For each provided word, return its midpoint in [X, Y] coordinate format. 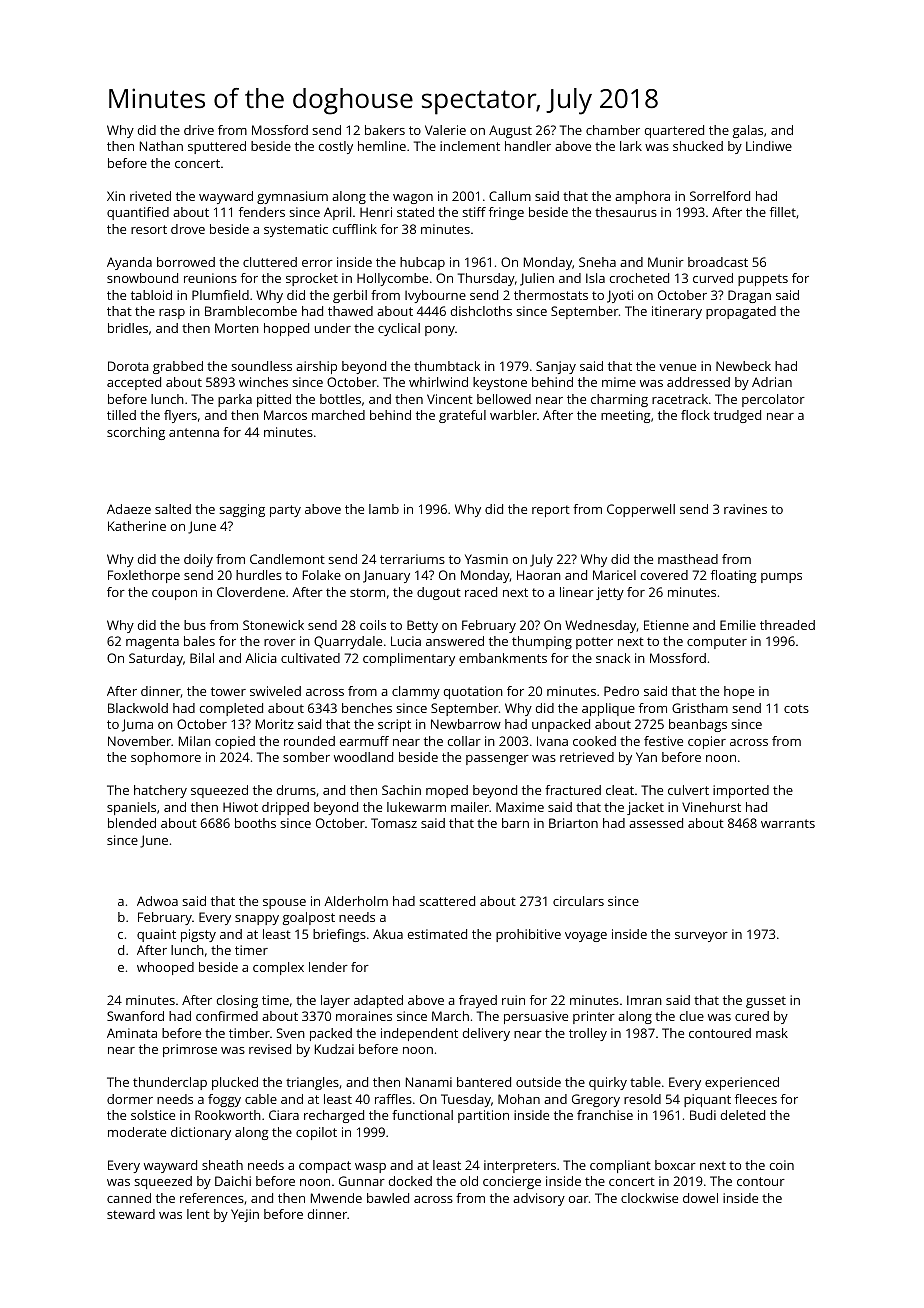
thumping [542, 642]
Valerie [445, 130]
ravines [745, 509]
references [212, 1198]
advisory [539, 1199]
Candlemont [287, 559]
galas [748, 131]
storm [367, 592]
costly [336, 147]
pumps [781, 578]
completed [231, 709]
